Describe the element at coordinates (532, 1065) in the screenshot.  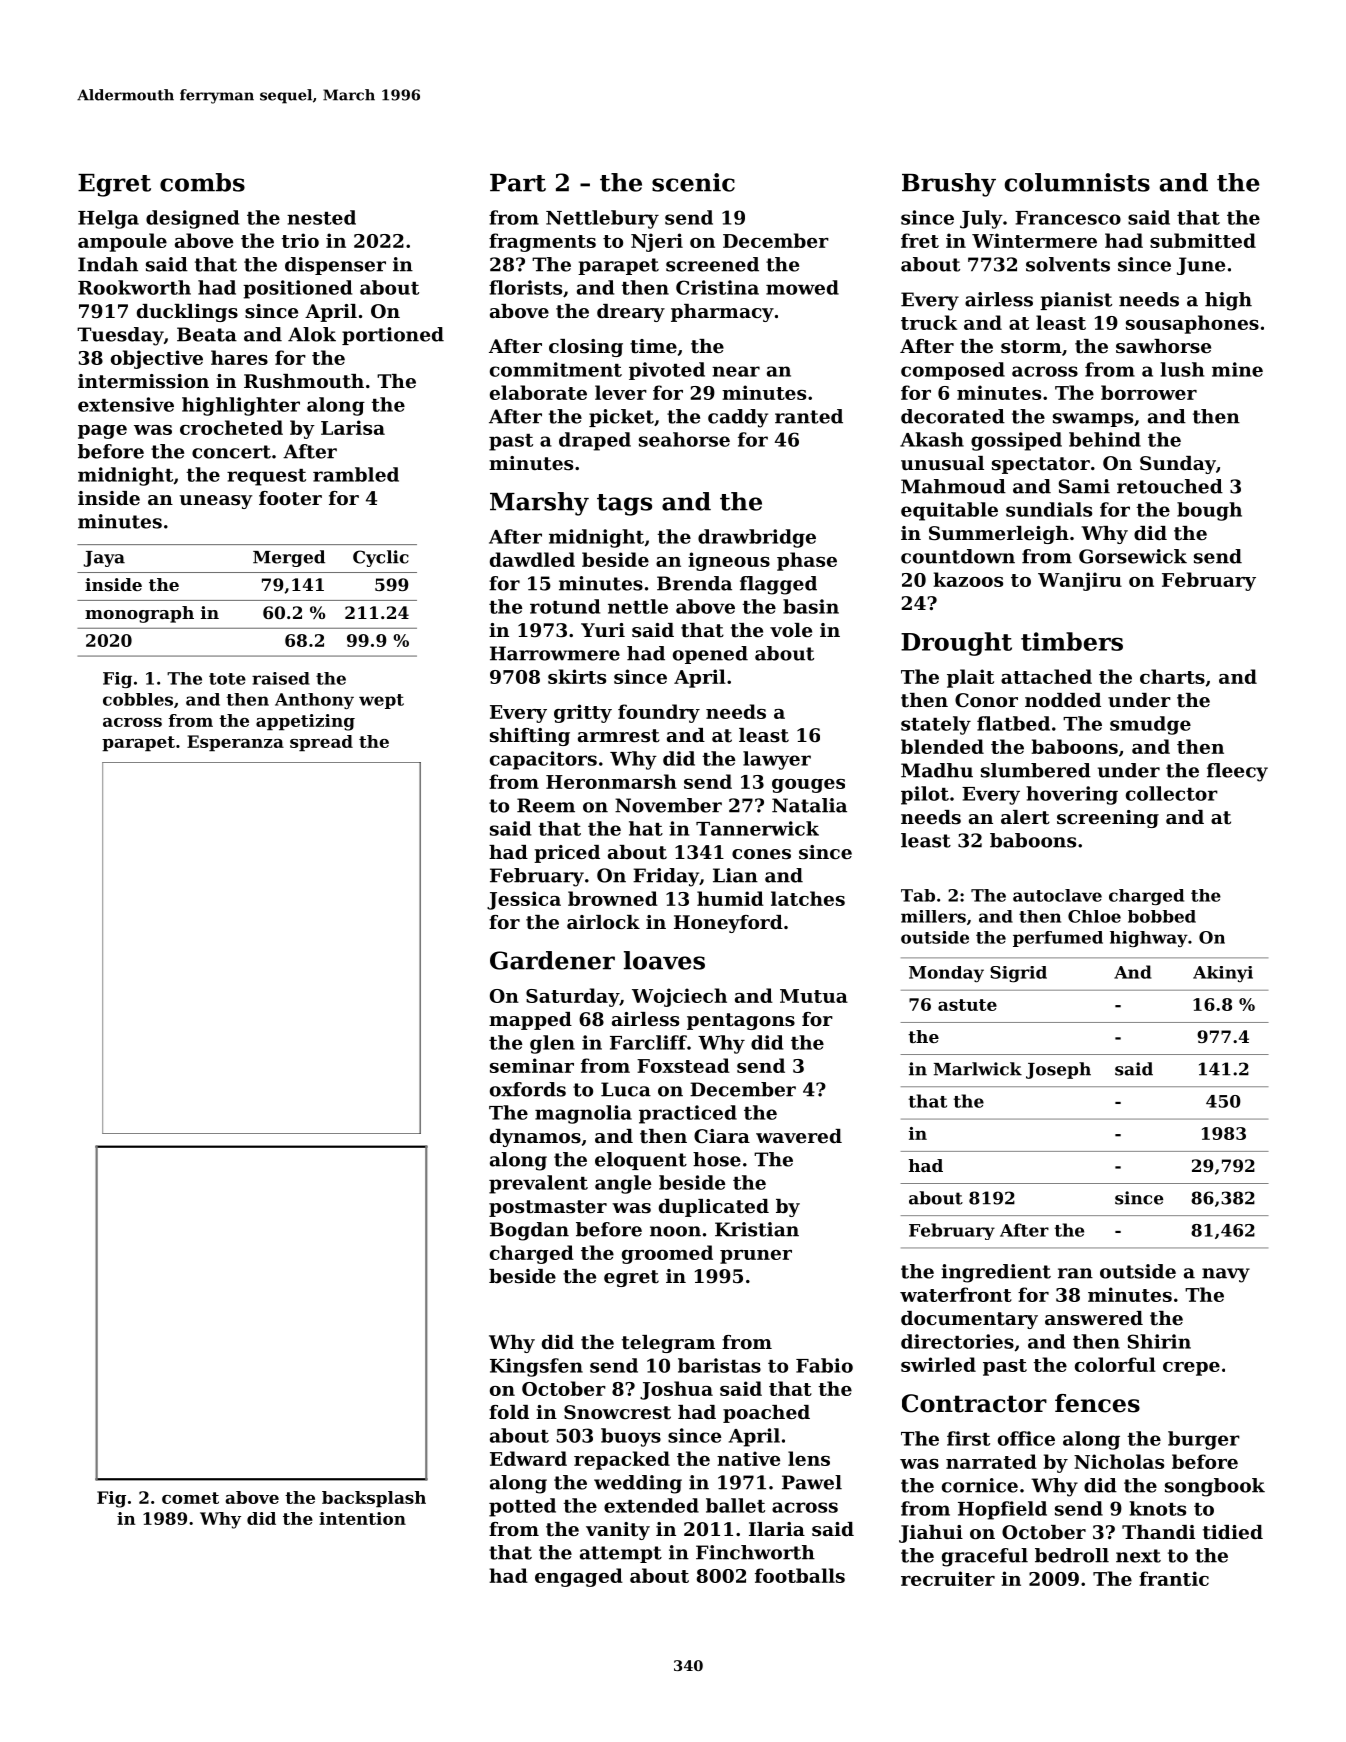
I see `seminar` at that location.
